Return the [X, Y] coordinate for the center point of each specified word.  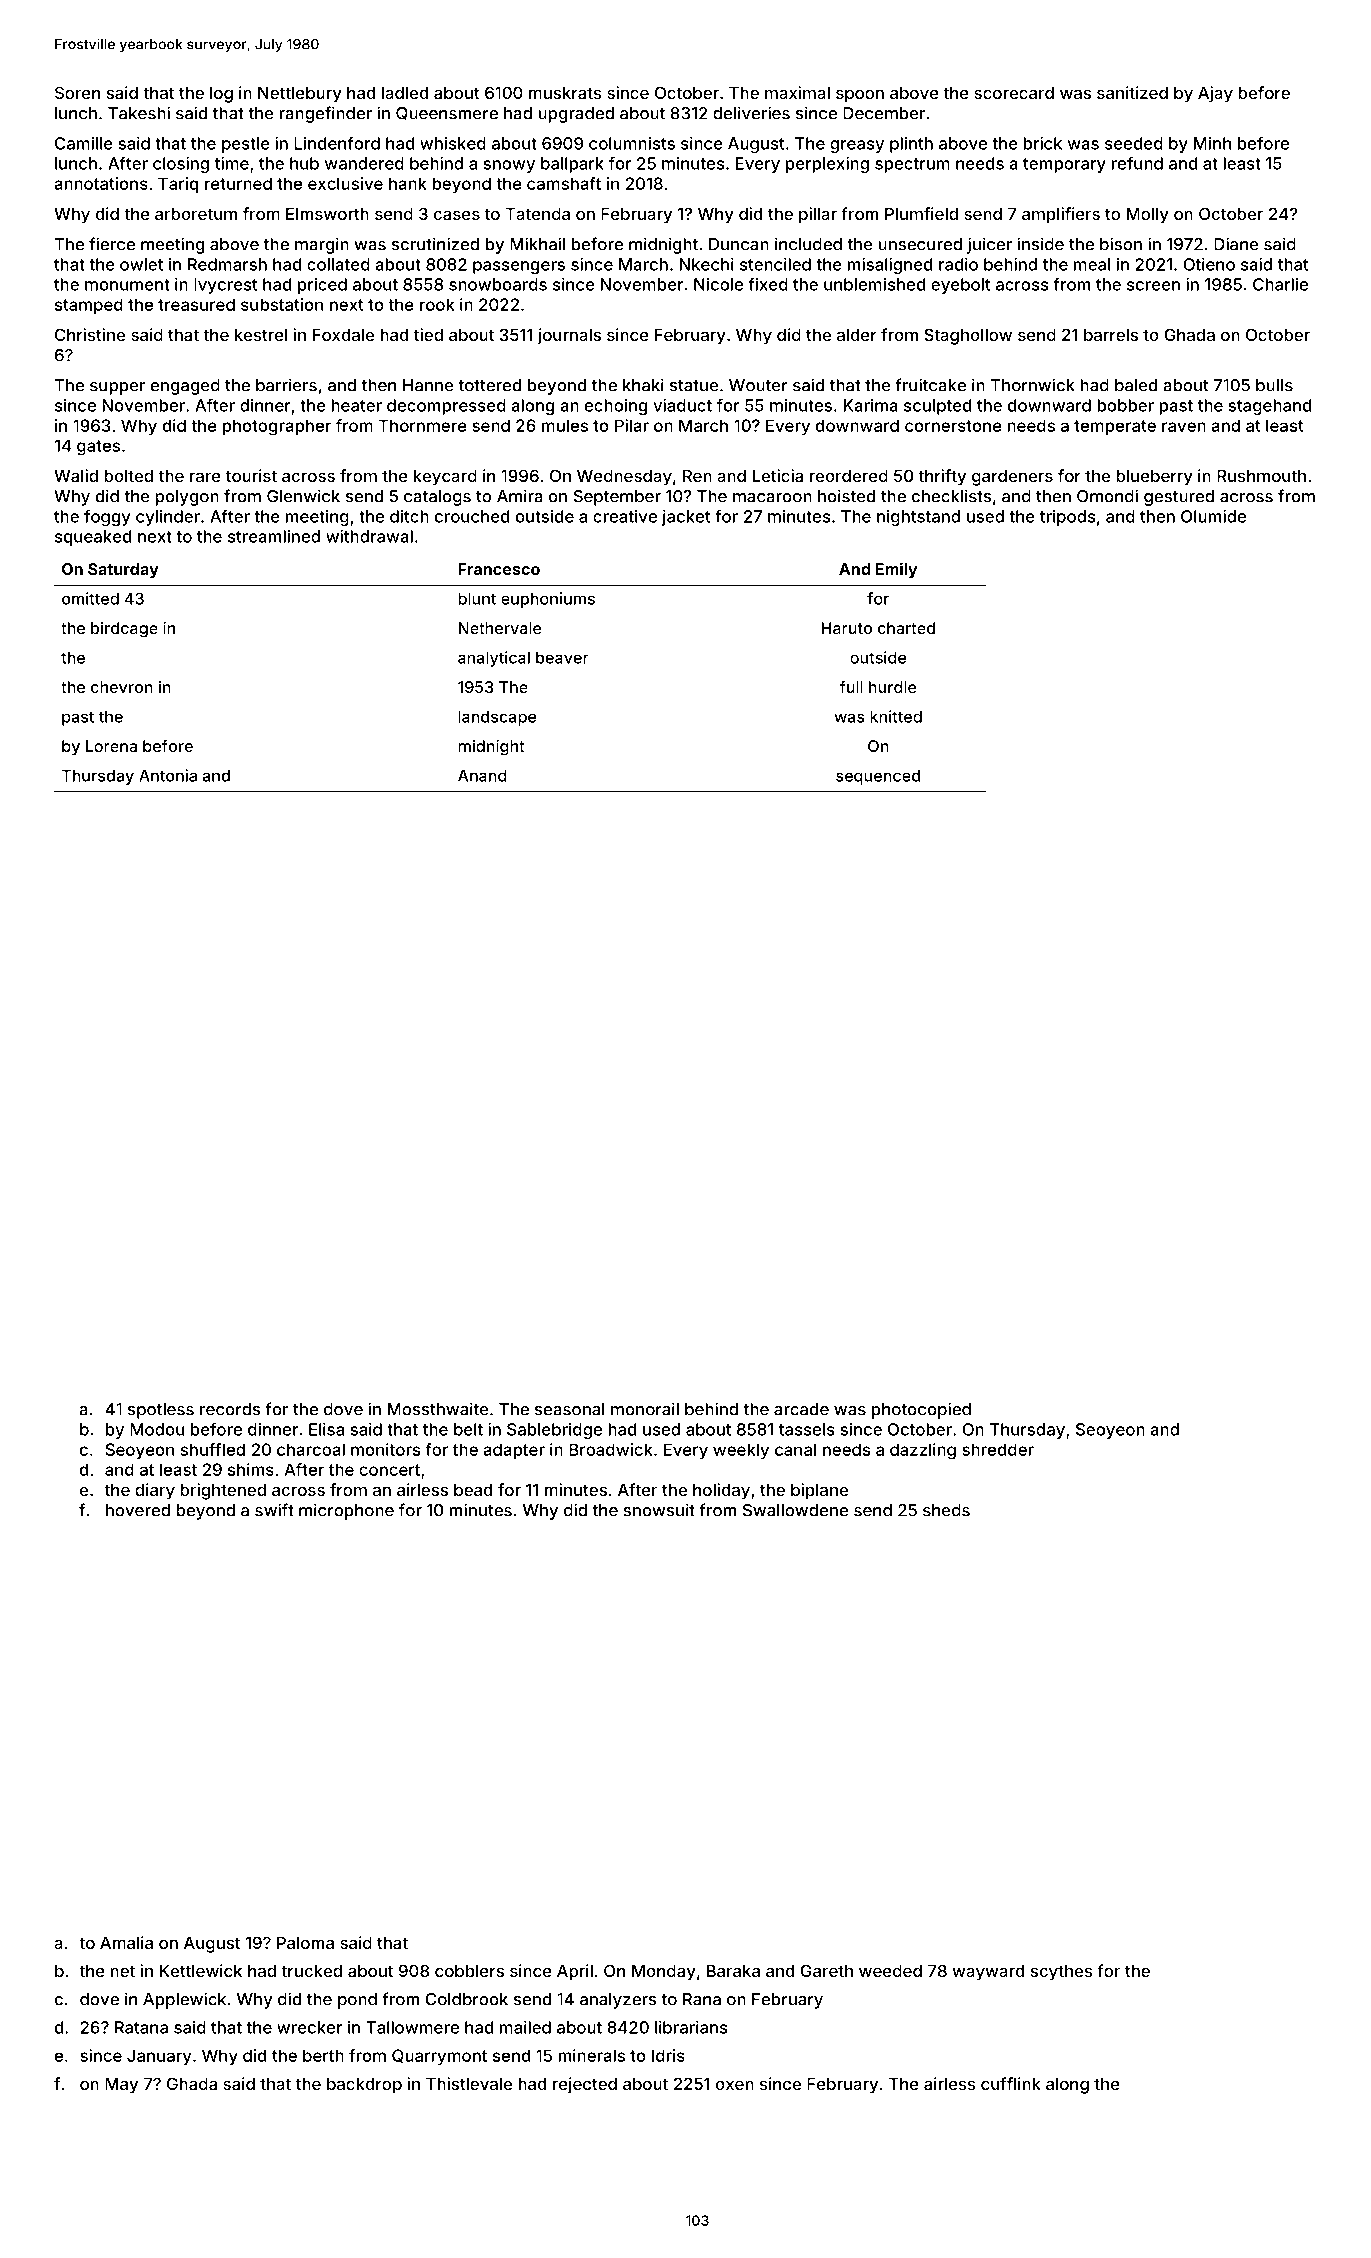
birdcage [124, 630]
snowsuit [659, 1510]
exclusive [345, 183]
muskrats [565, 93]
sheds [946, 1510]
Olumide [1213, 516]
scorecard [1014, 93]
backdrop [364, 2086]
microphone [346, 1511]
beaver [562, 658]
